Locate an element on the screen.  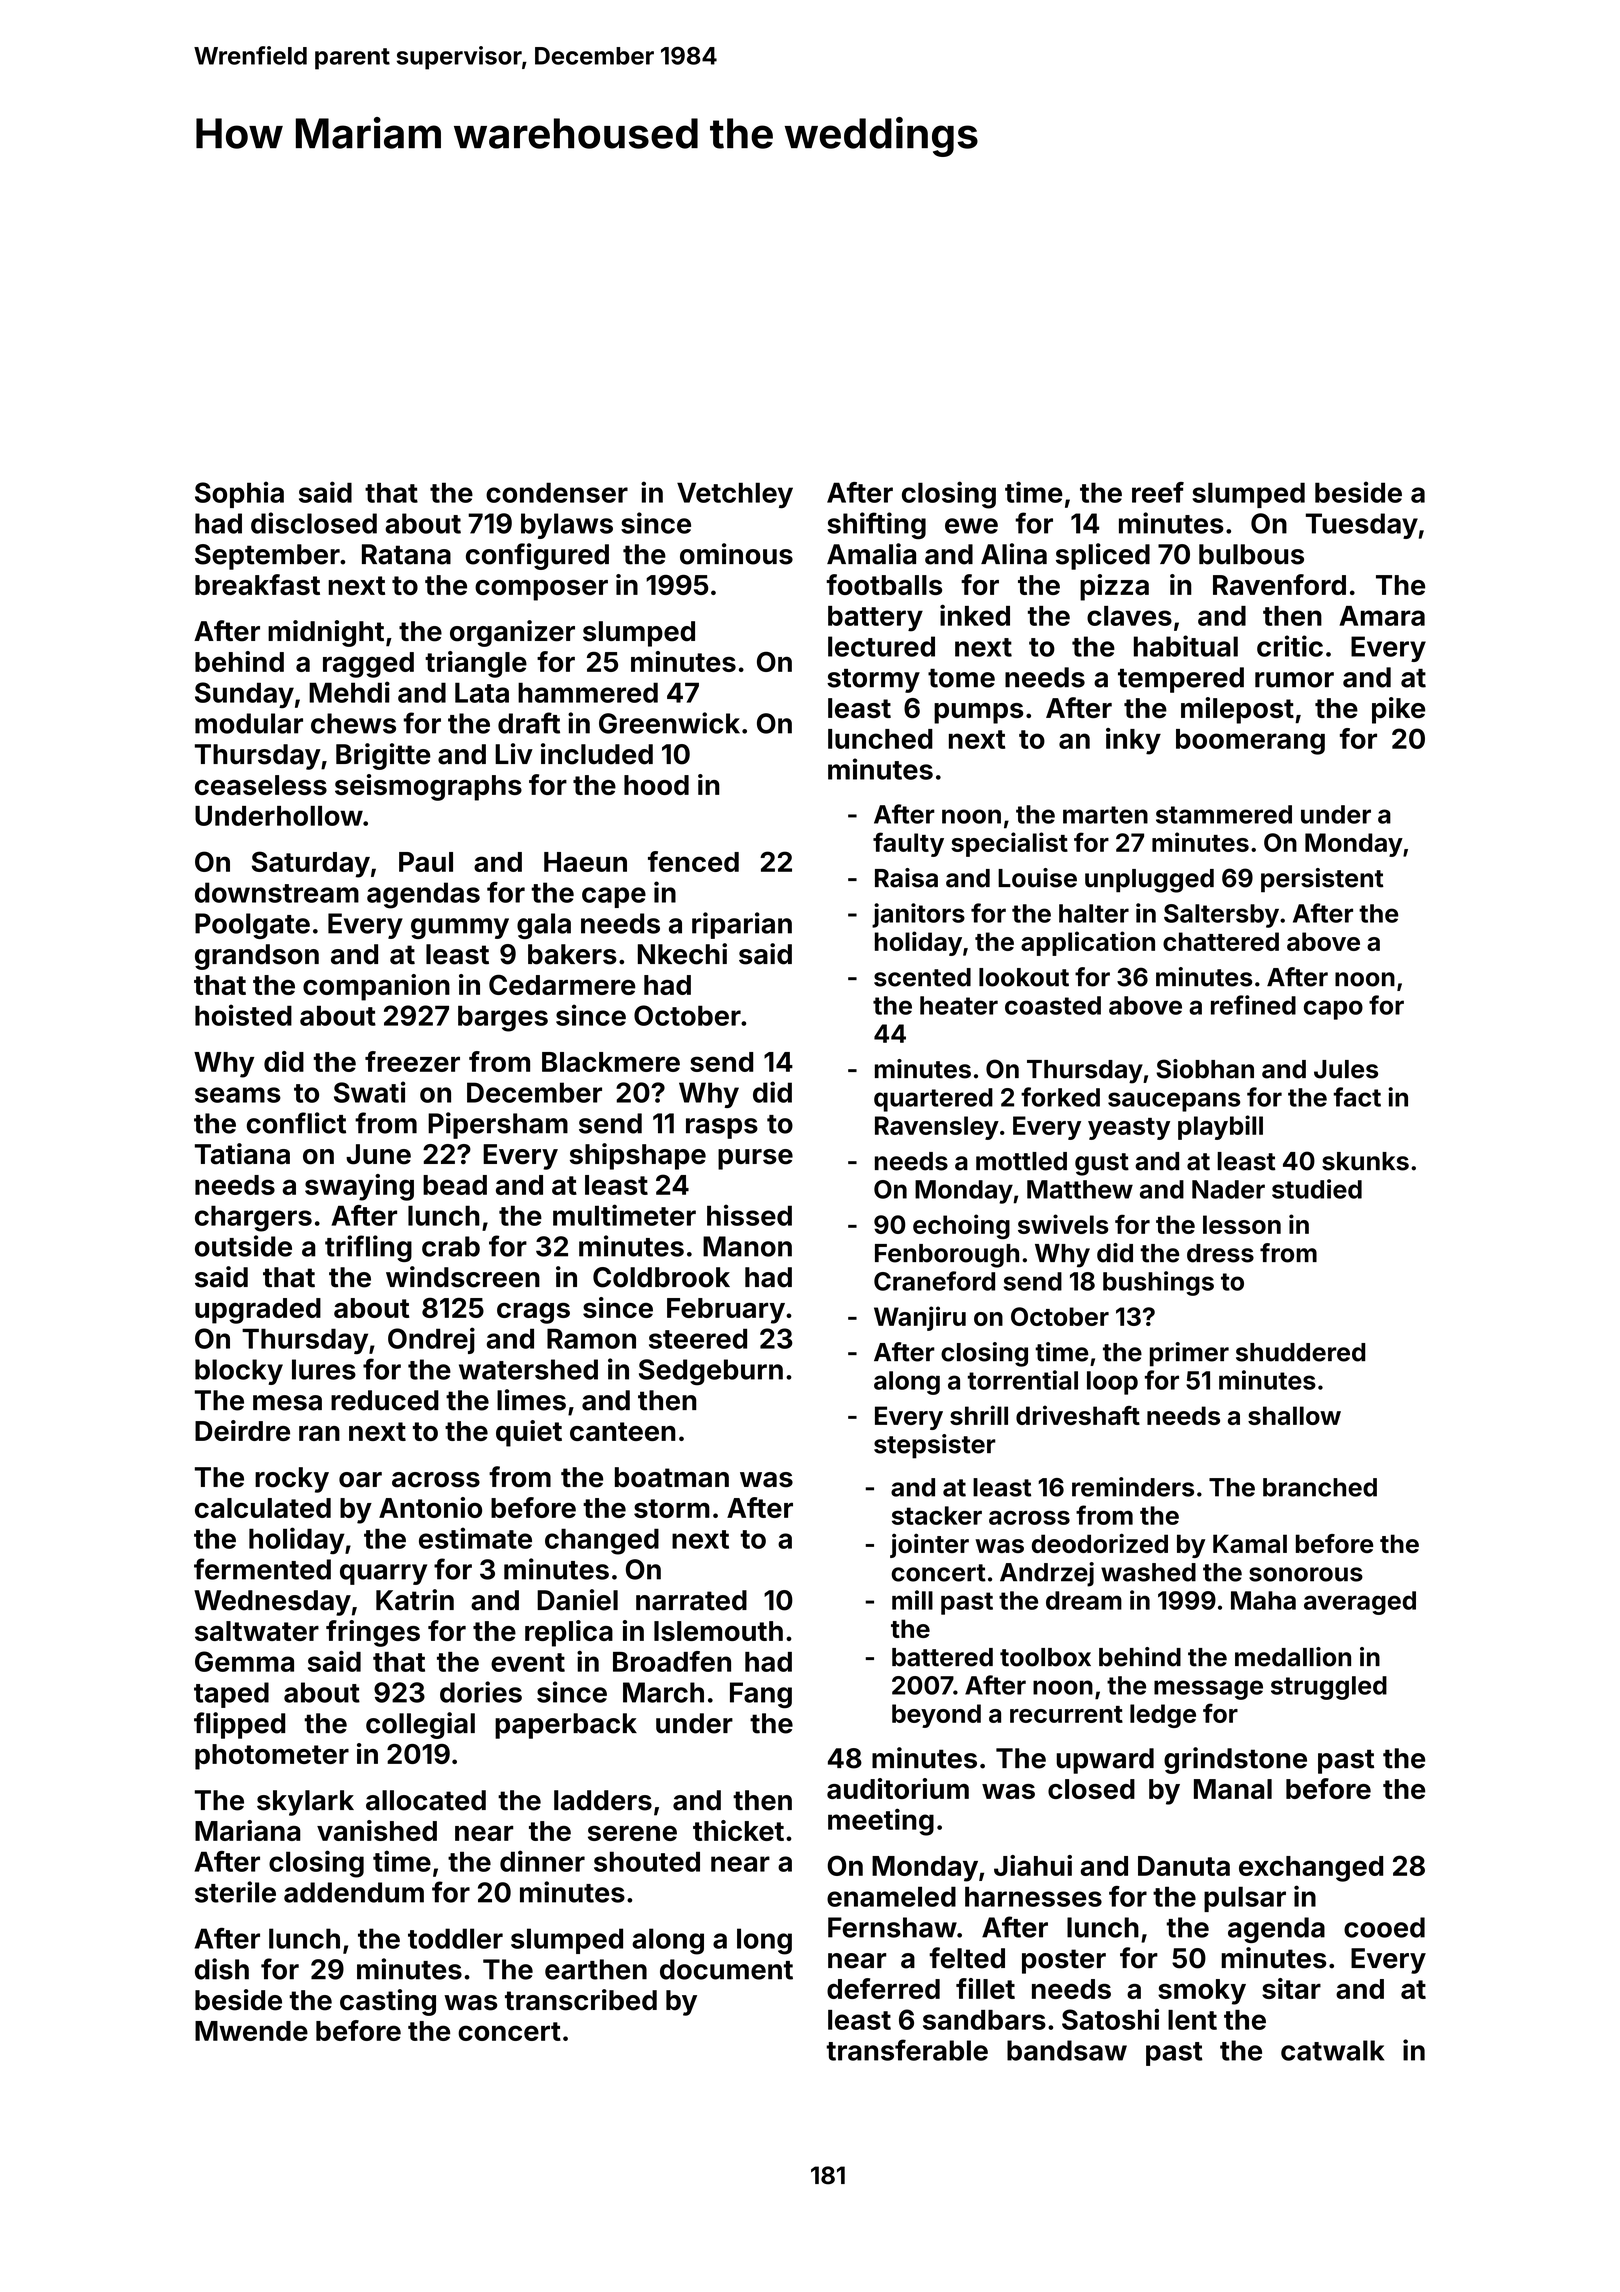
ladders is located at coordinates (603, 1800).
